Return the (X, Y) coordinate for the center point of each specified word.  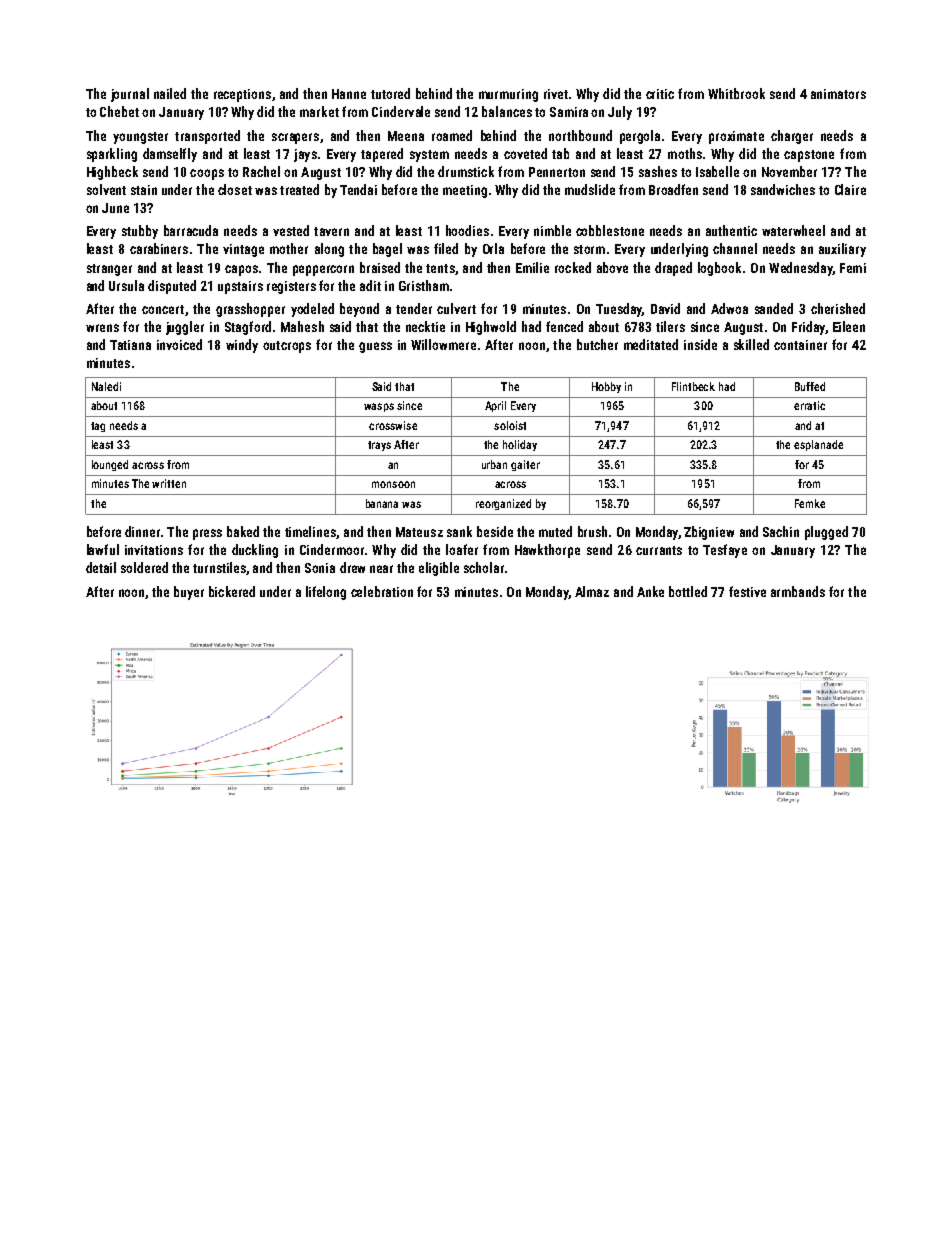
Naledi (106, 386)
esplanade (818, 445)
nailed (170, 93)
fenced (564, 326)
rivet (556, 94)
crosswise (393, 425)
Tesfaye (725, 551)
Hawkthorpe (547, 551)
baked (243, 531)
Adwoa (729, 308)
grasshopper (250, 310)
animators (838, 94)
